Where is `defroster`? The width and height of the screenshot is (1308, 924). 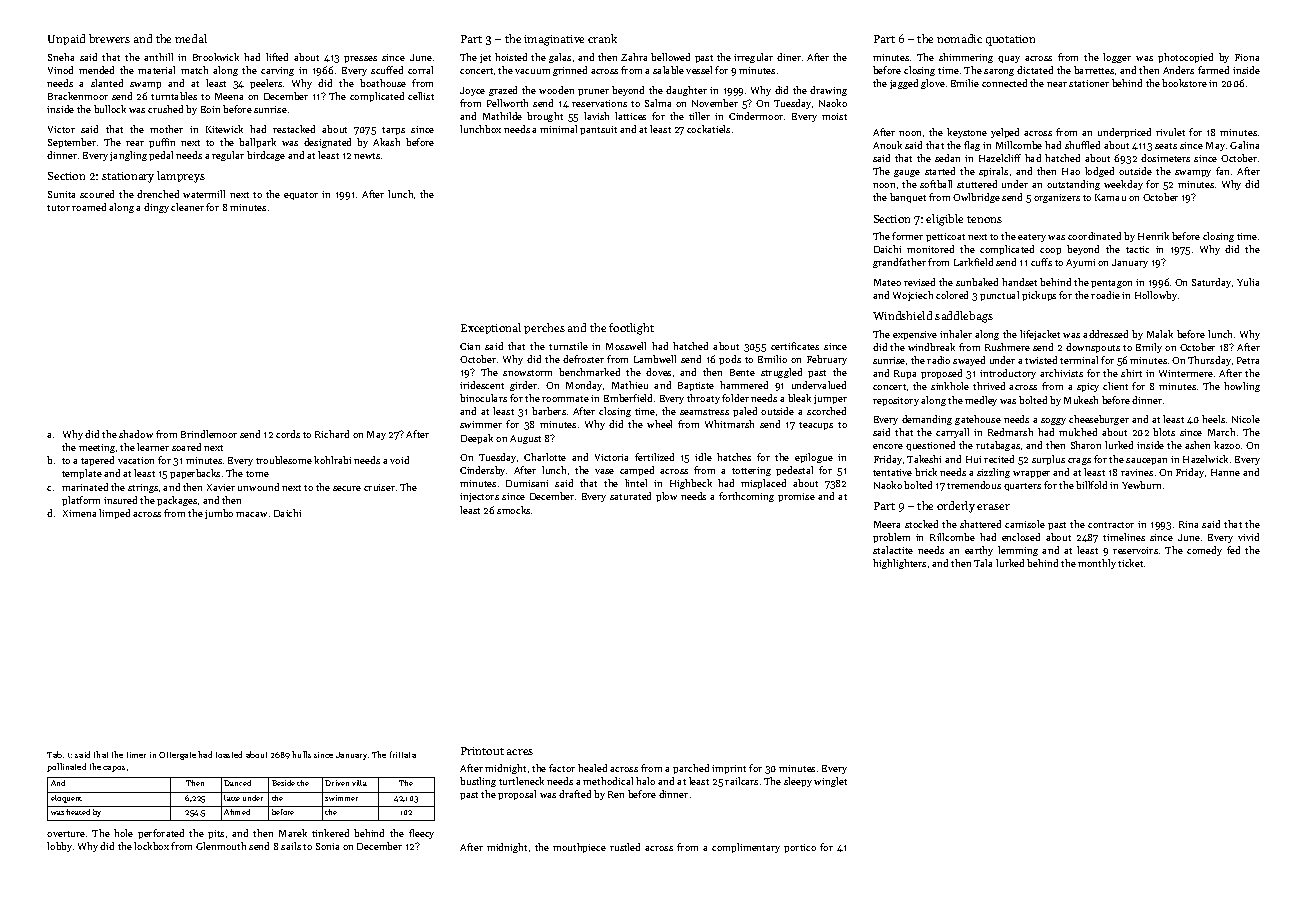
defroster is located at coordinates (583, 359).
